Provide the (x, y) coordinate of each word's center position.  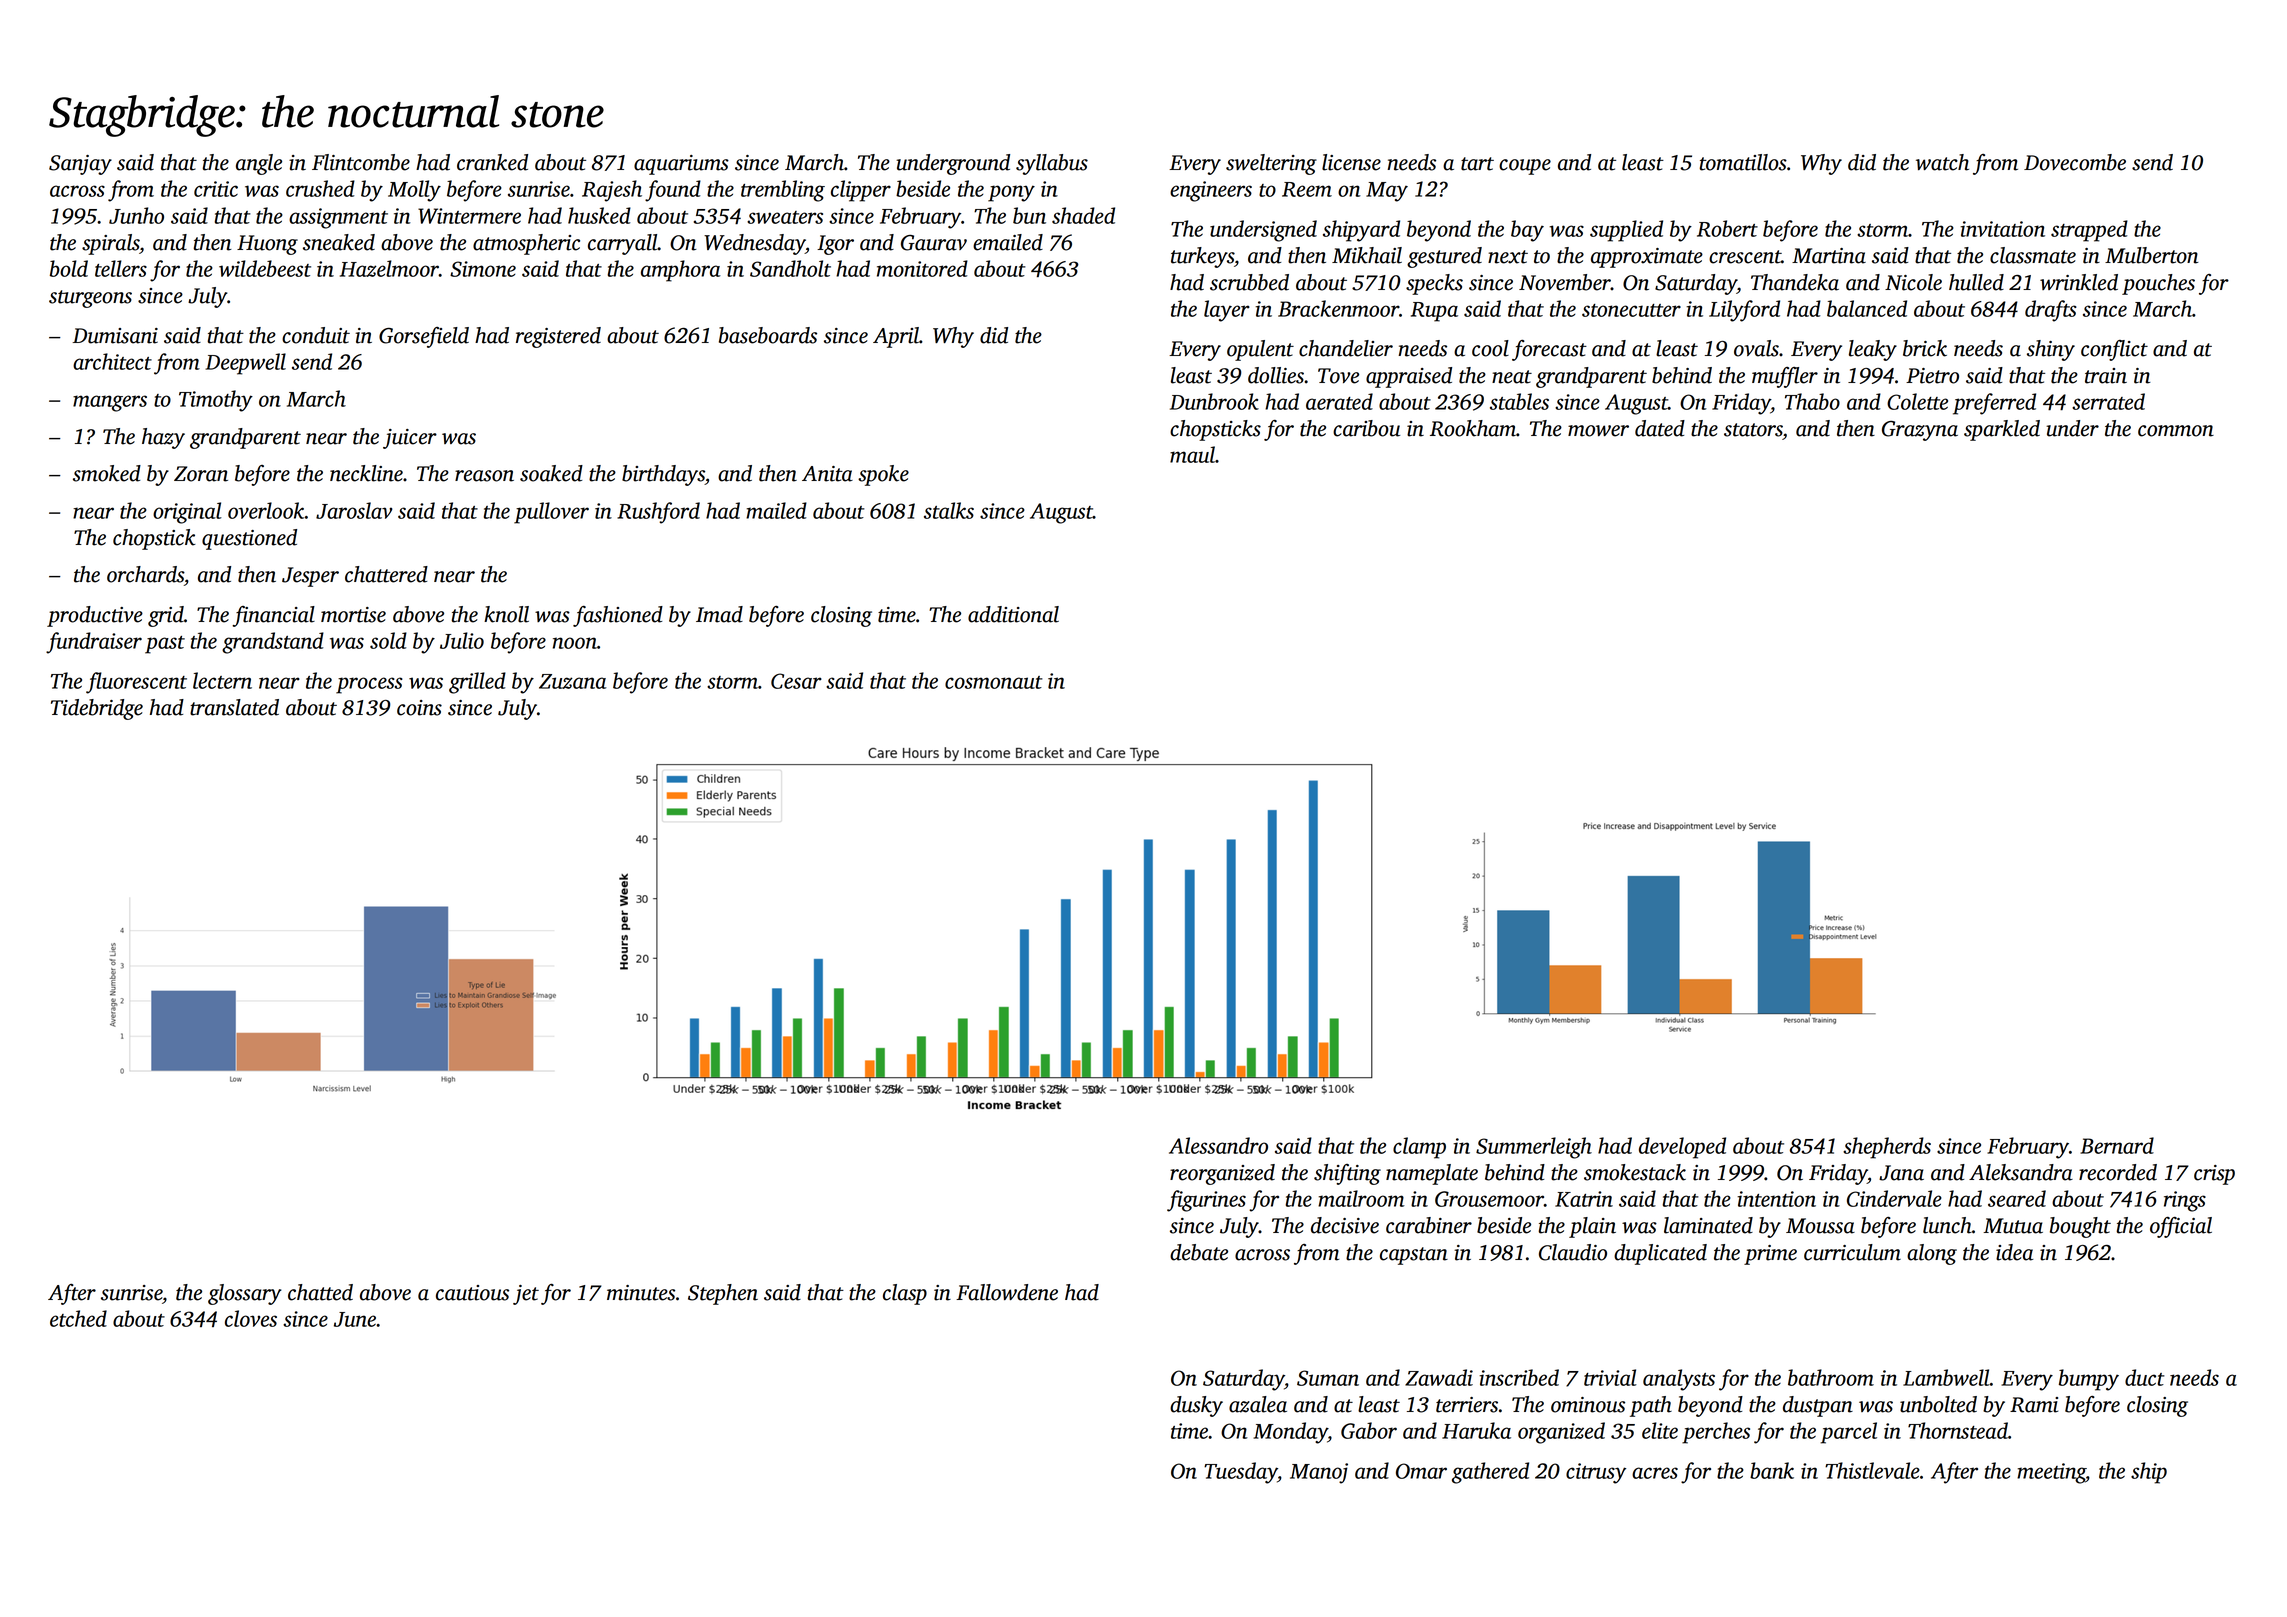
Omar (1421, 1471)
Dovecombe (2075, 162)
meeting (2051, 1473)
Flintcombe (361, 162)
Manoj (1319, 1473)
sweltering (1271, 164)
